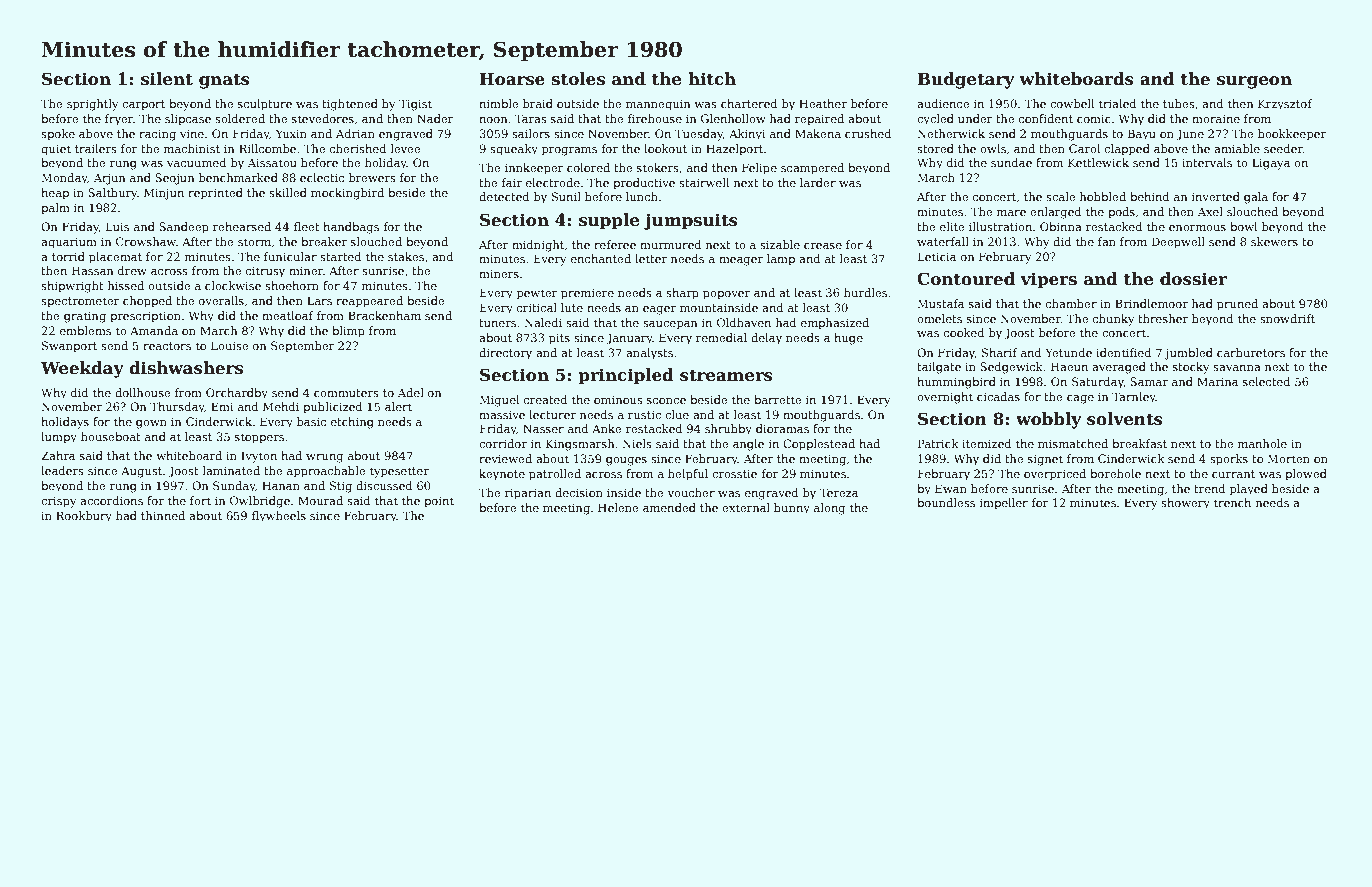  I want to click on scampered, so click(812, 169).
